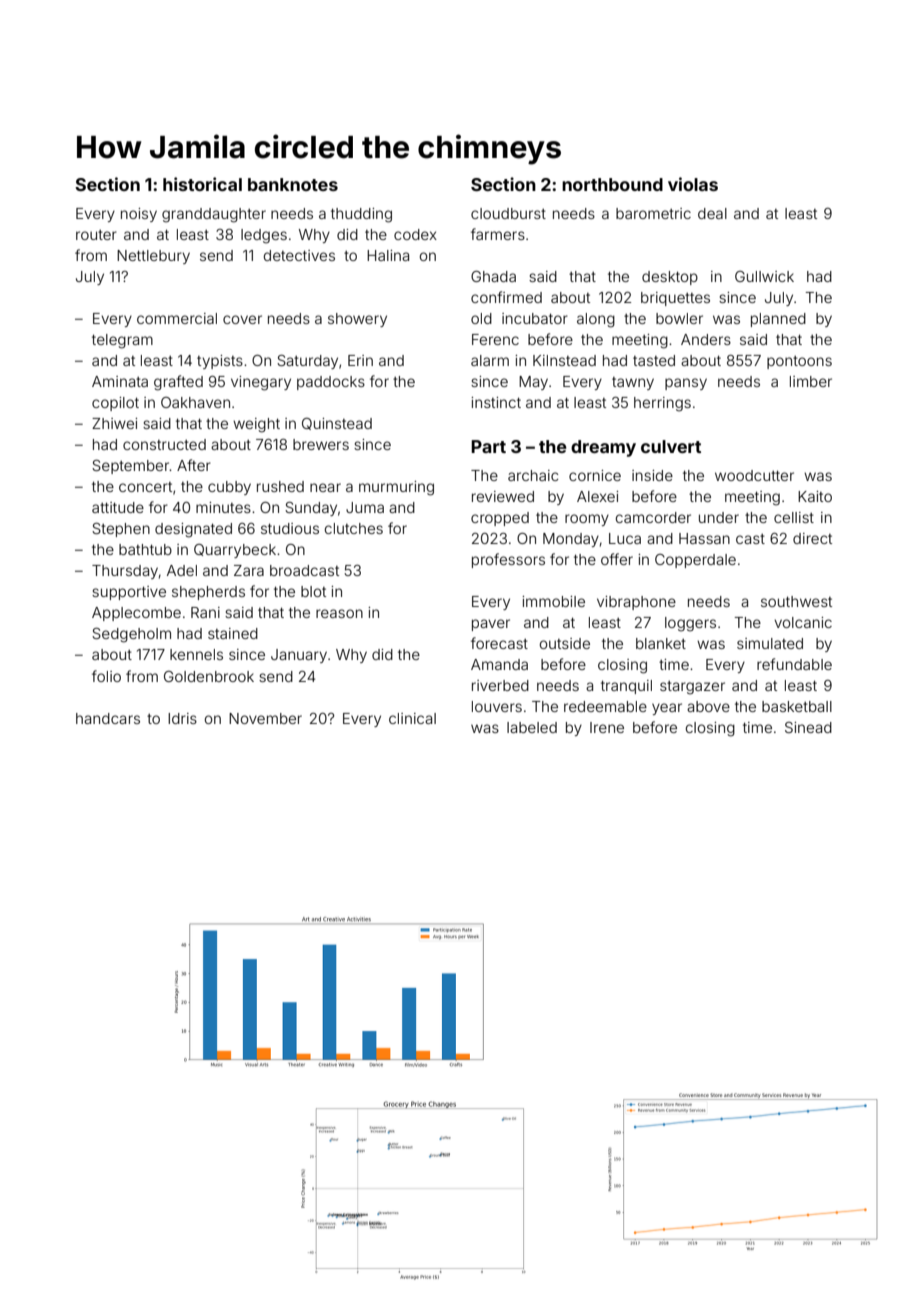 Image resolution: width=908 pixels, height=1316 pixels. I want to click on grafted, so click(178, 383).
